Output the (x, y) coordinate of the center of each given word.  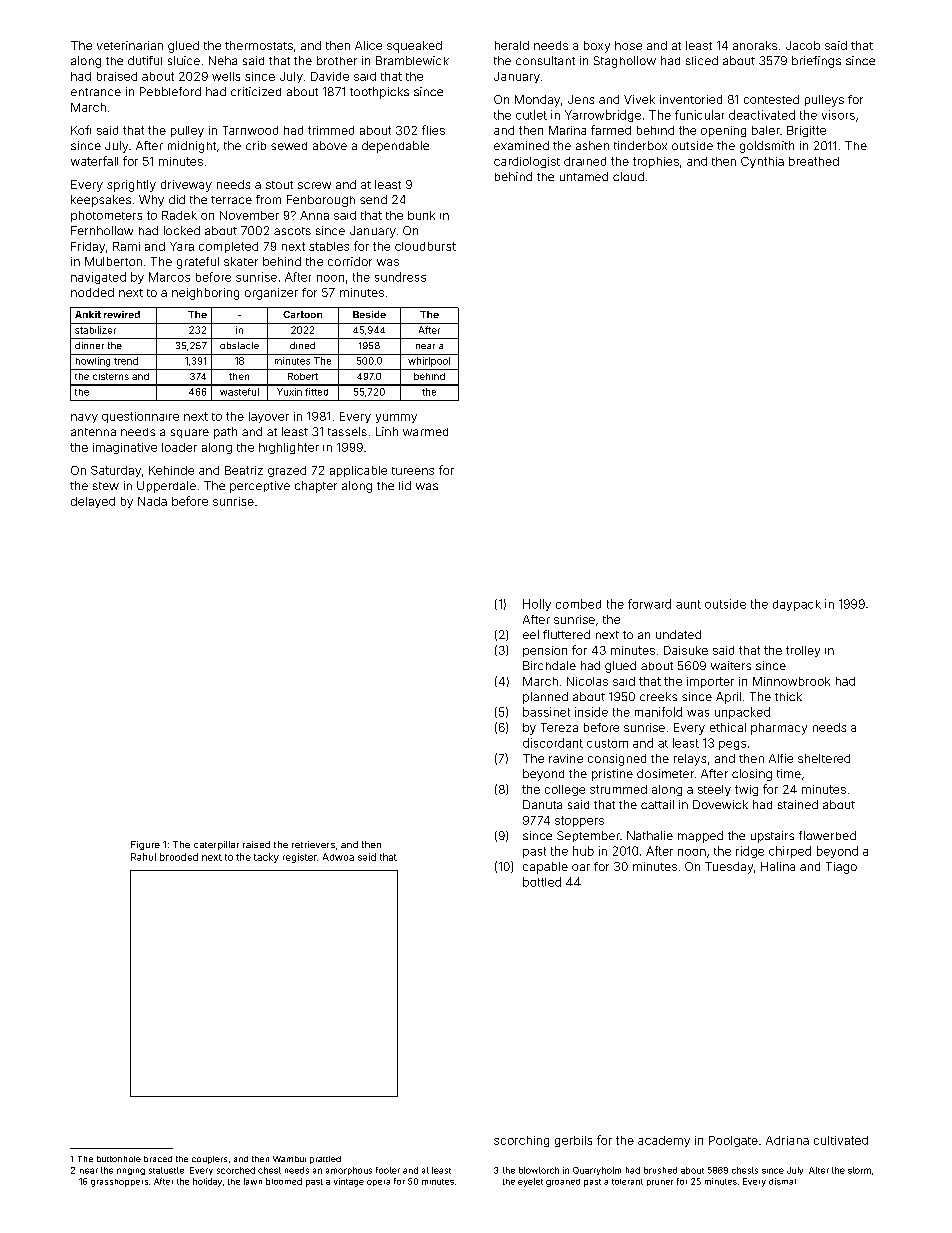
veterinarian (130, 45)
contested (771, 99)
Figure (145, 845)
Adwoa (338, 857)
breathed (814, 161)
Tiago (841, 868)
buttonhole (119, 1159)
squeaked (414, 47)
